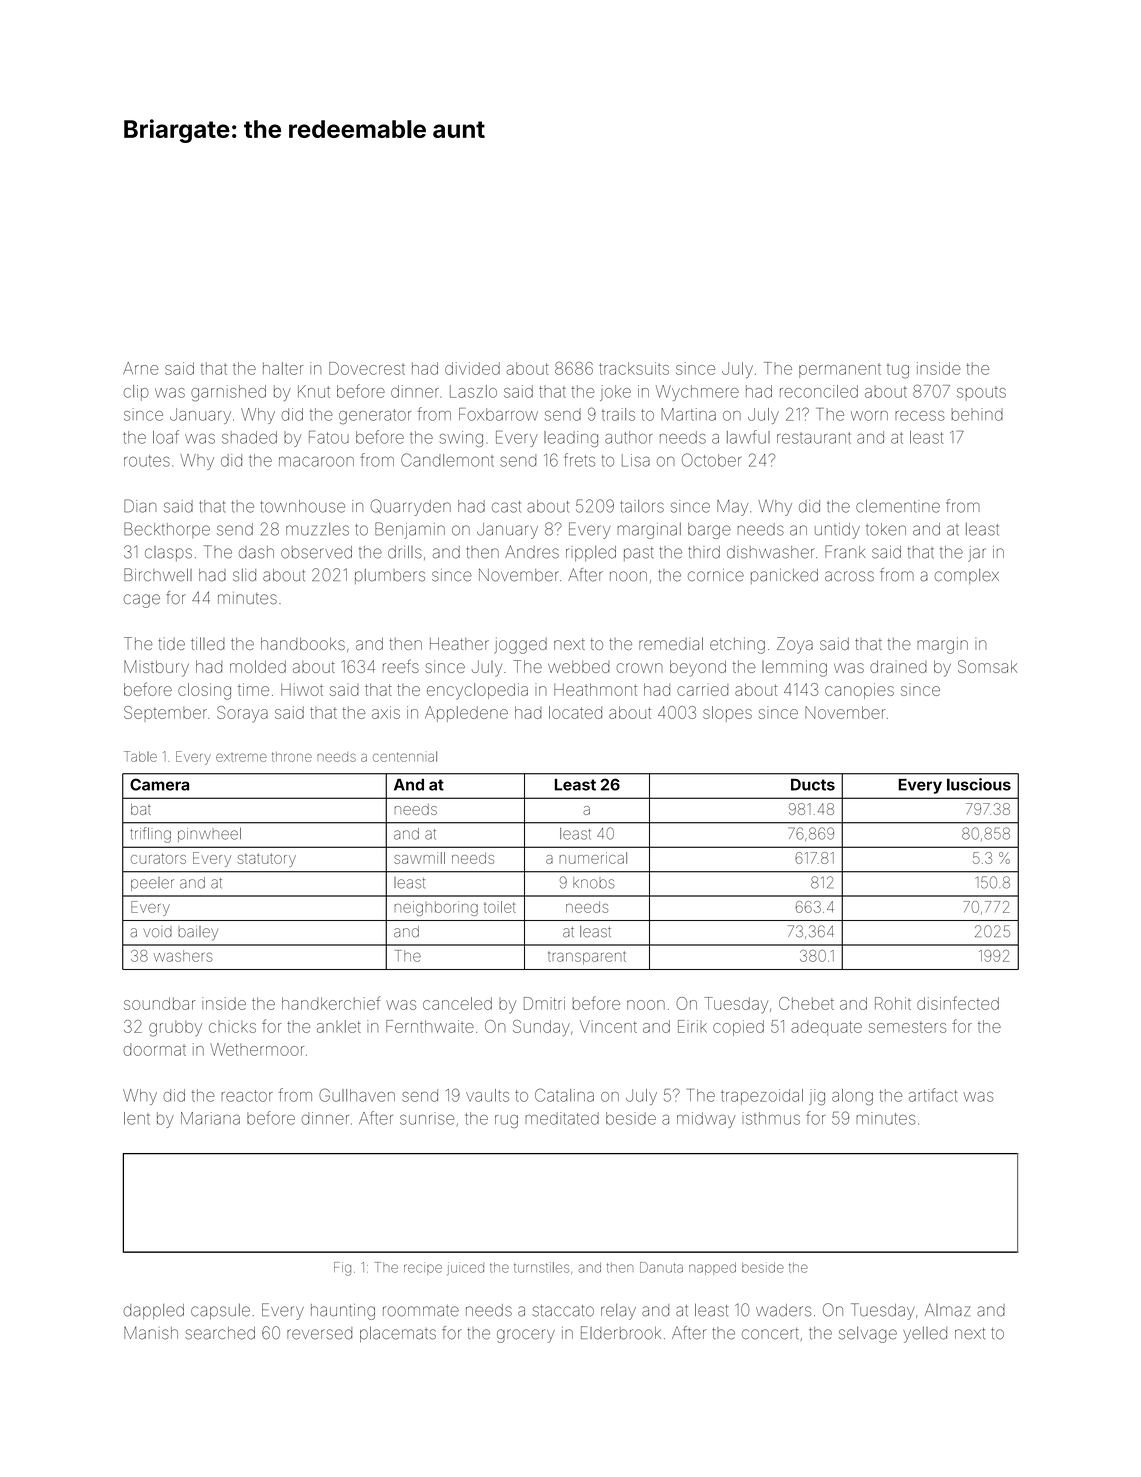 This image has height=1477, width=1141. Describe the element at coordinates (241, 757) in the image. I see `extreme` at that location.
